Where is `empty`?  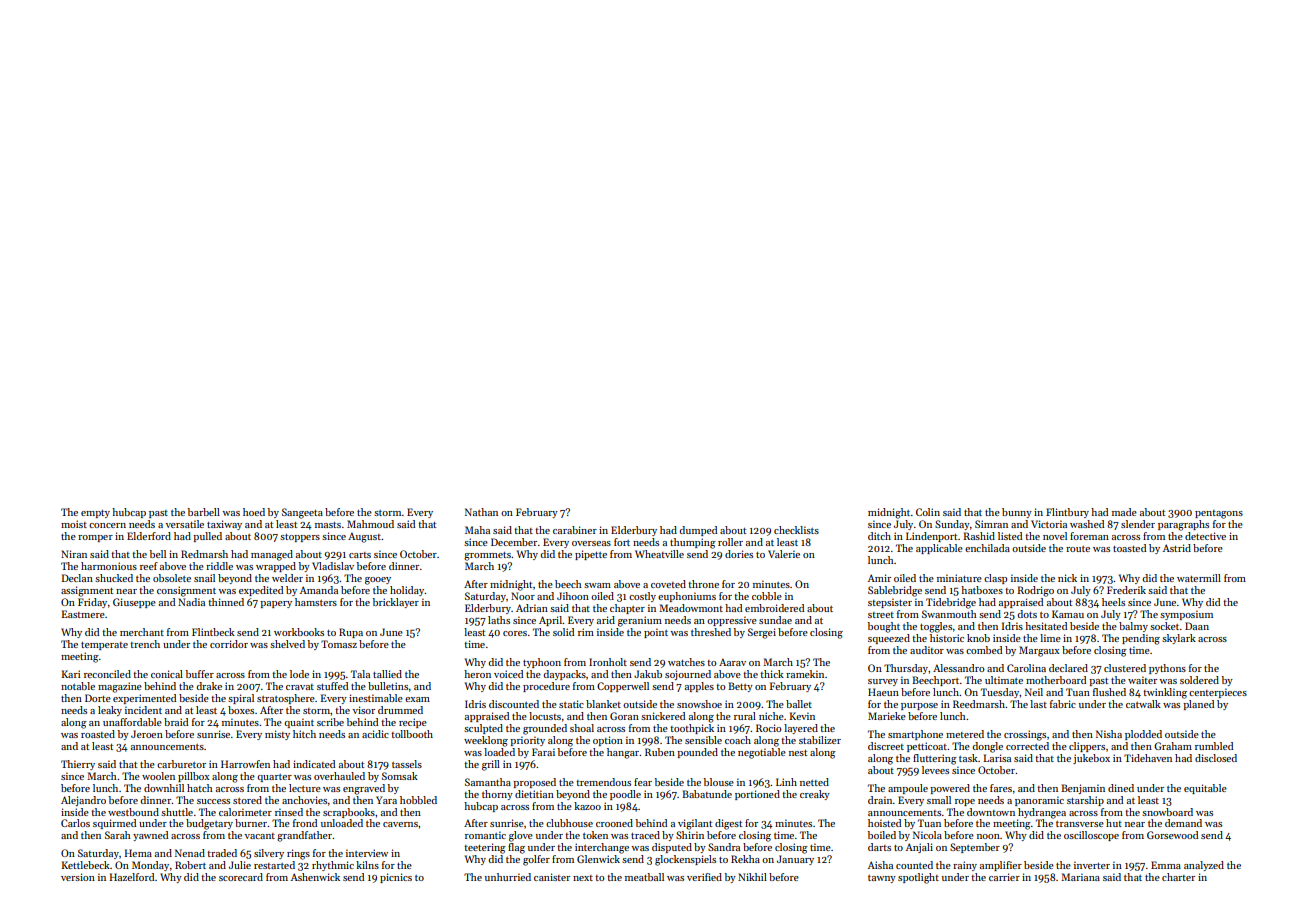
empty is located at coordinates (95, 514).
